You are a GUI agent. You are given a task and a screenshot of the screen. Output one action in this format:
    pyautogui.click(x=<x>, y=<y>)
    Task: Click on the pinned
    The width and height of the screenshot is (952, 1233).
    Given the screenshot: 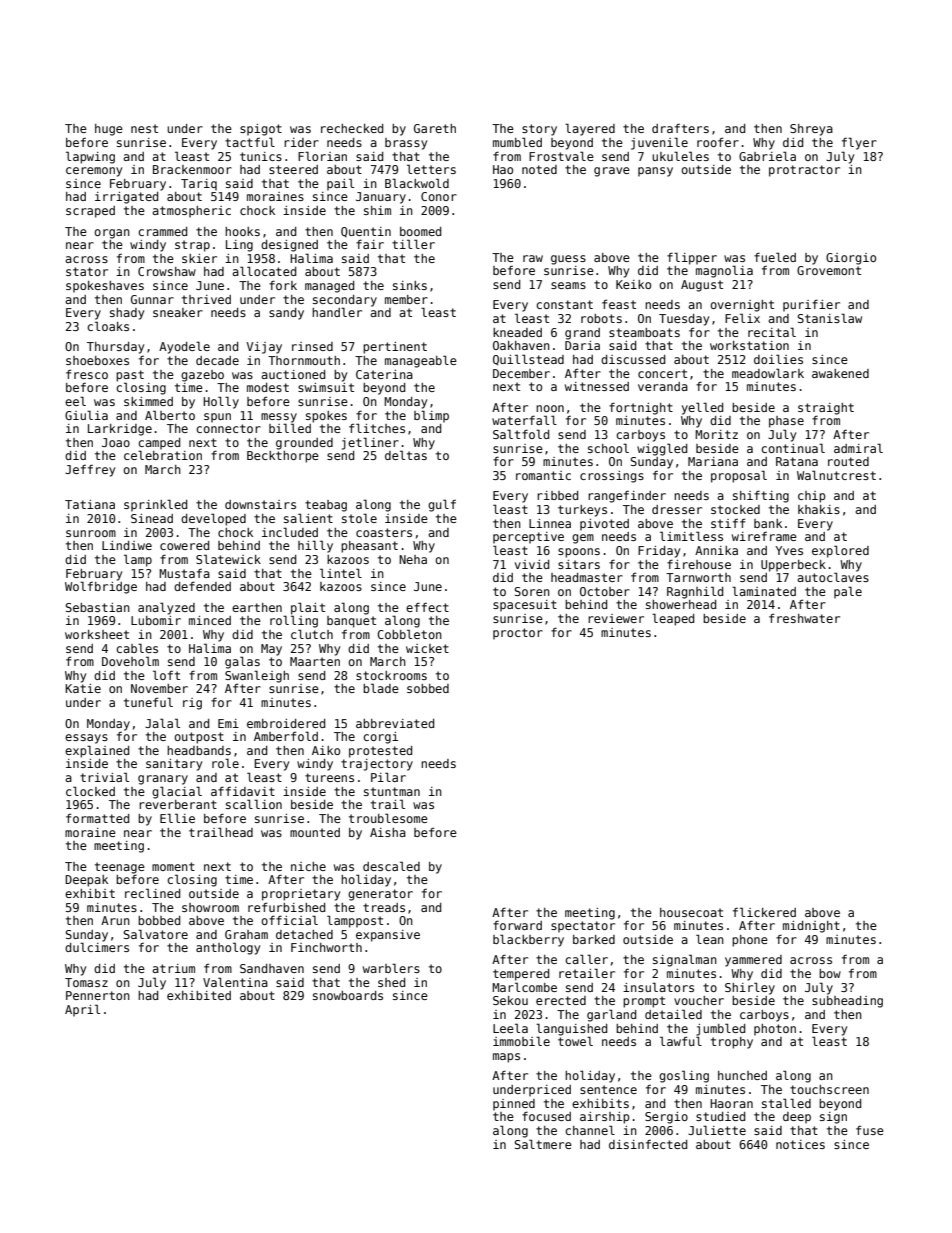 What is the action you would take?
    pyautogui.click(x=514, y=1105)
